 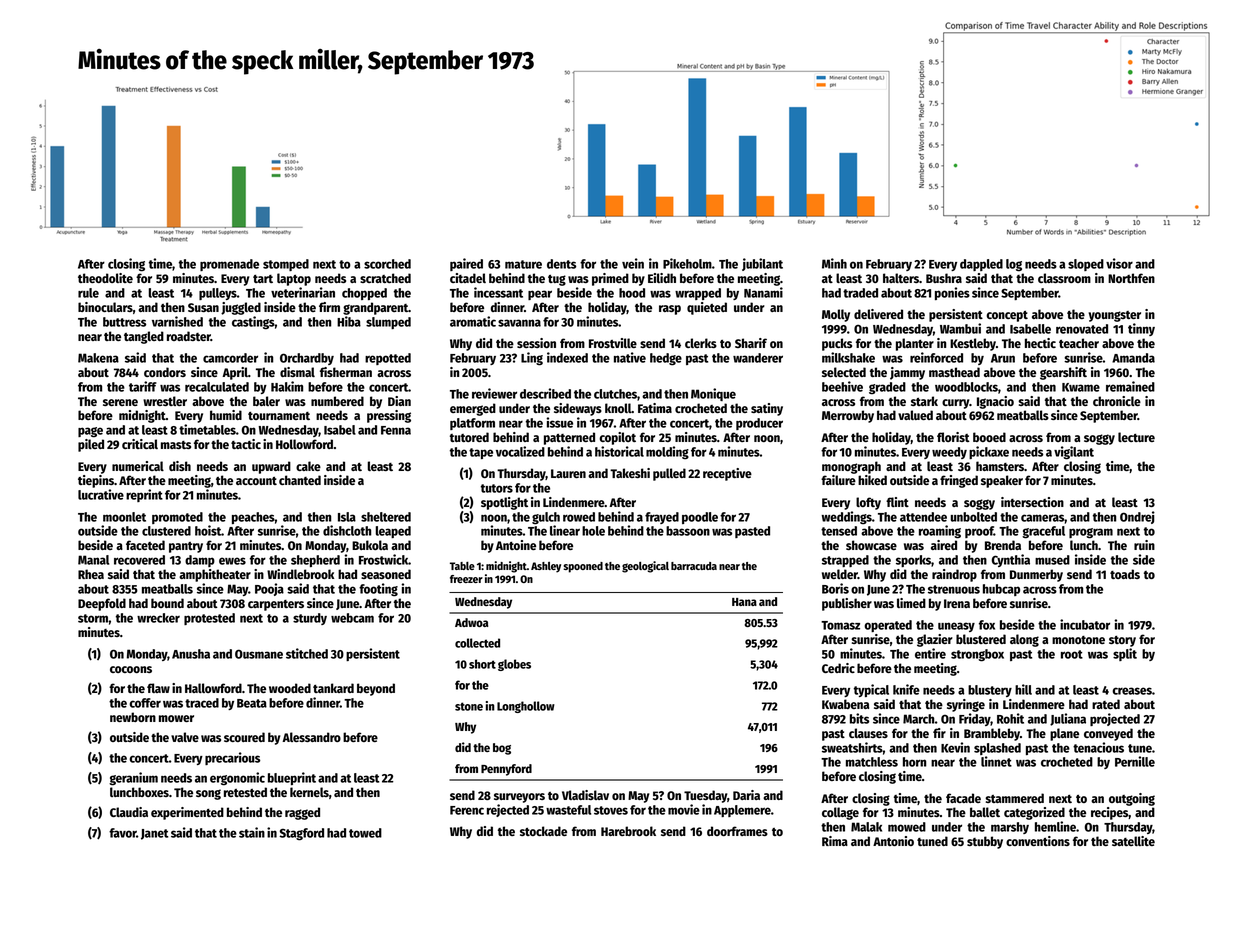 I want to click on weedy, so click(x=949, y=453).
